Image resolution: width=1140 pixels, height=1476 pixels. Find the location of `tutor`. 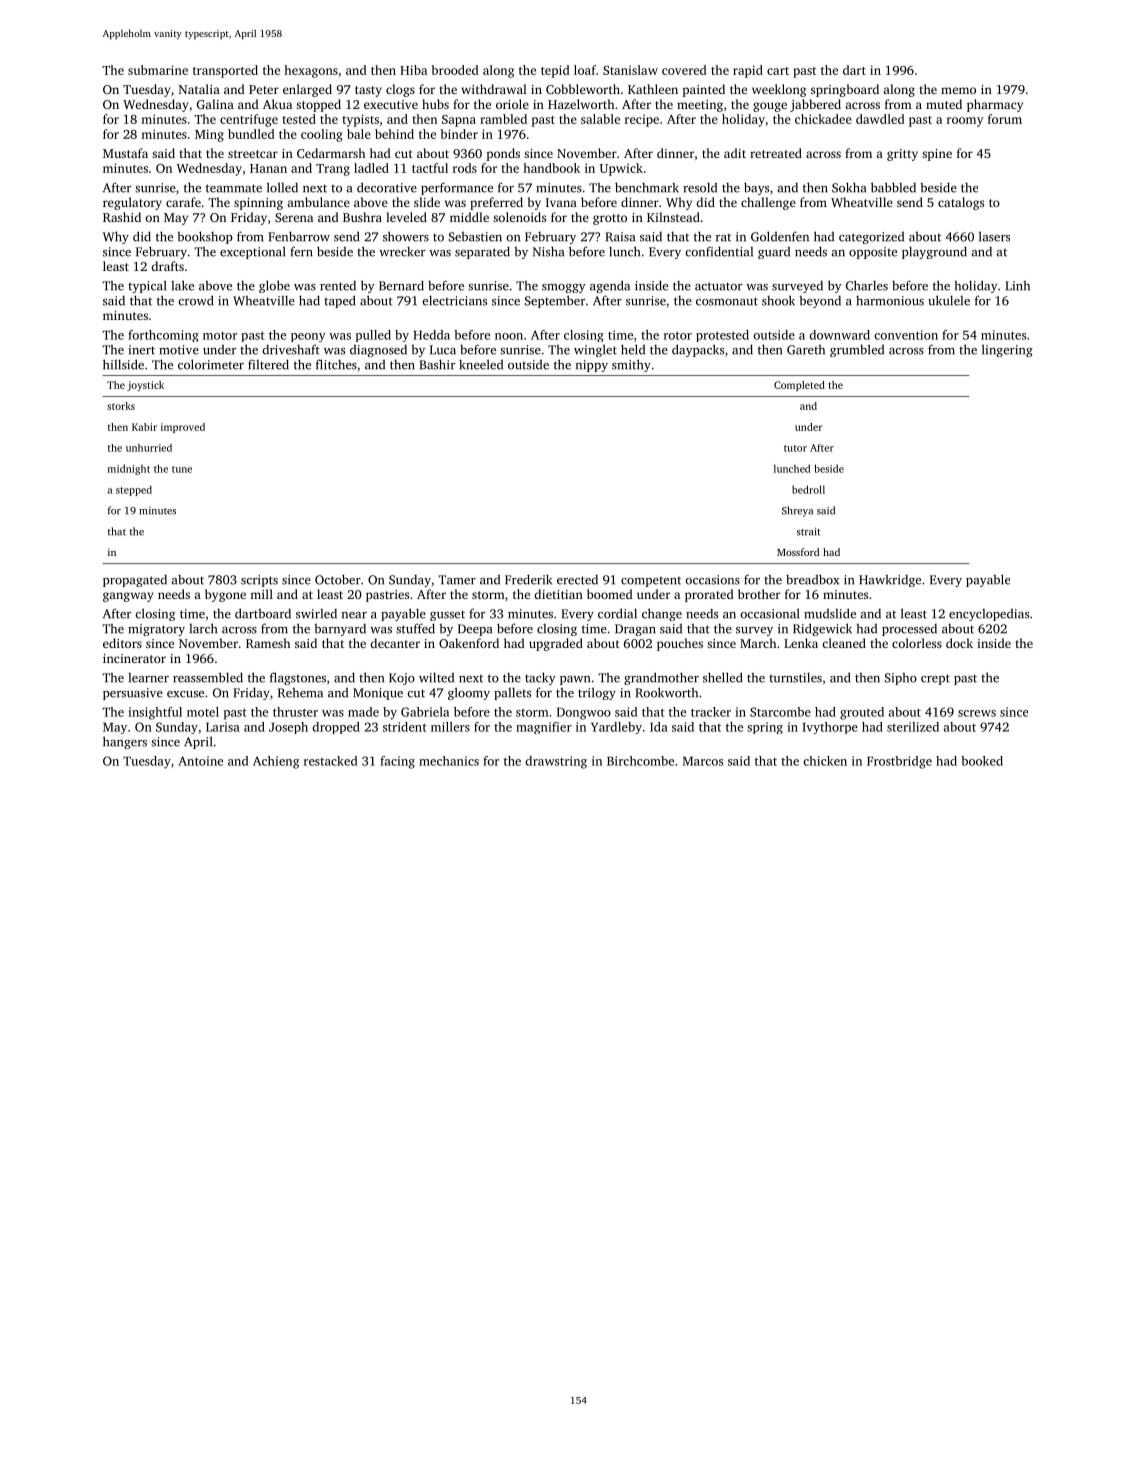

tutor is located at coordinates (795, 448).
